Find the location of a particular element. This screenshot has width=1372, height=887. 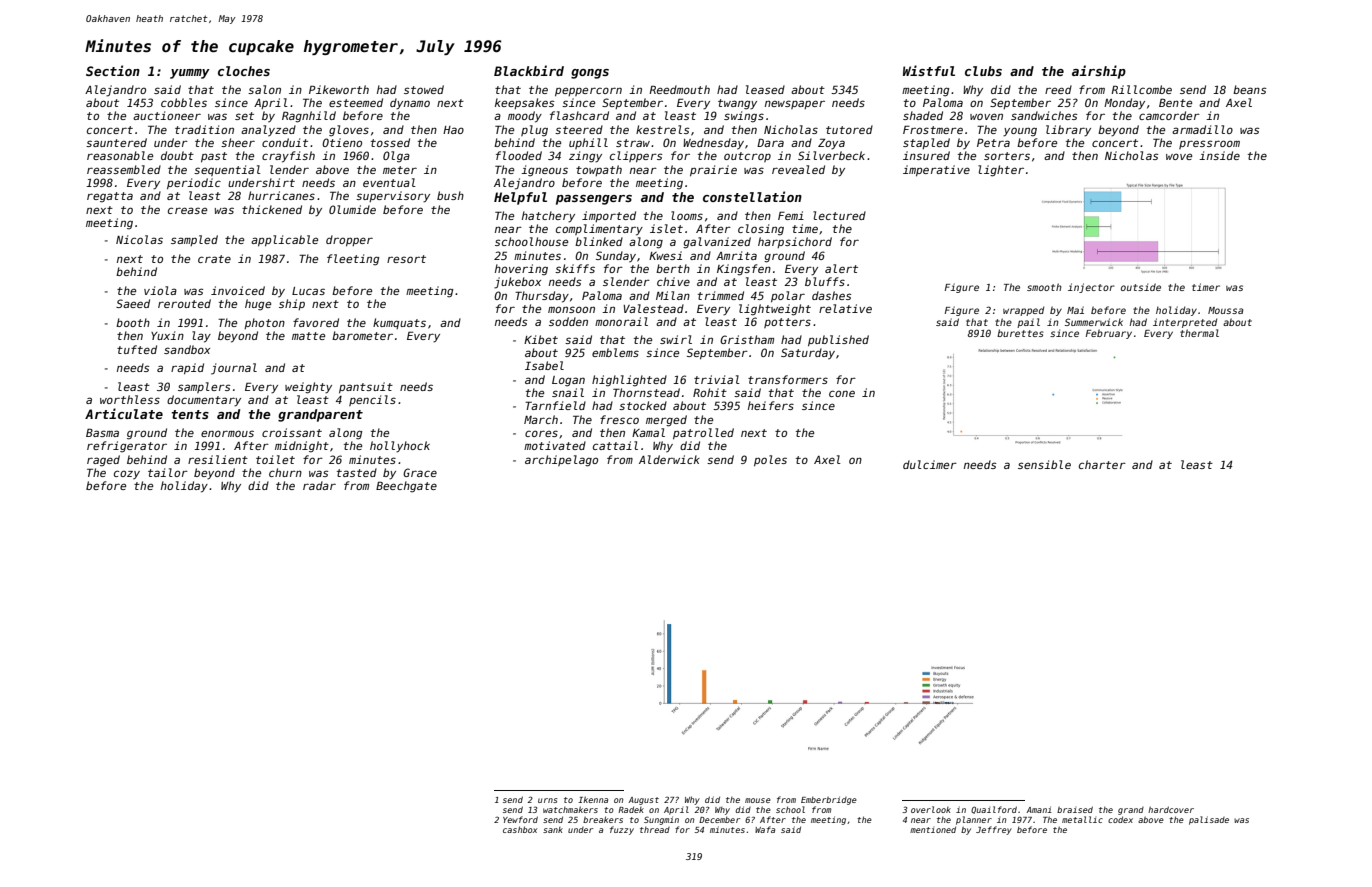

Nicolas is located at coordinates (139, 239).
